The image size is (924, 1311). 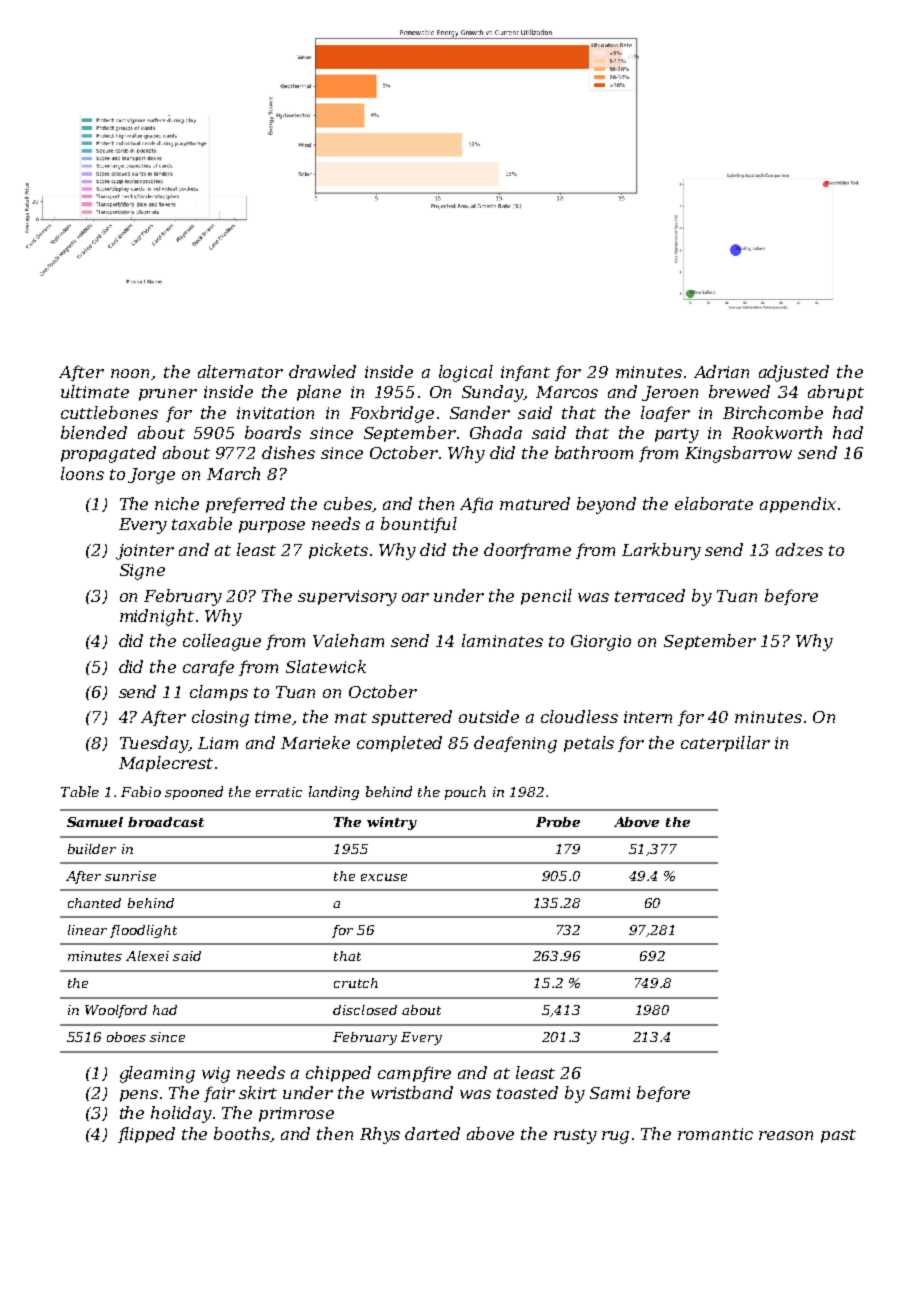 What do you see at coordinates (794, 373) in the document?
I see `adjusted` at bounding box center [794, 373].
